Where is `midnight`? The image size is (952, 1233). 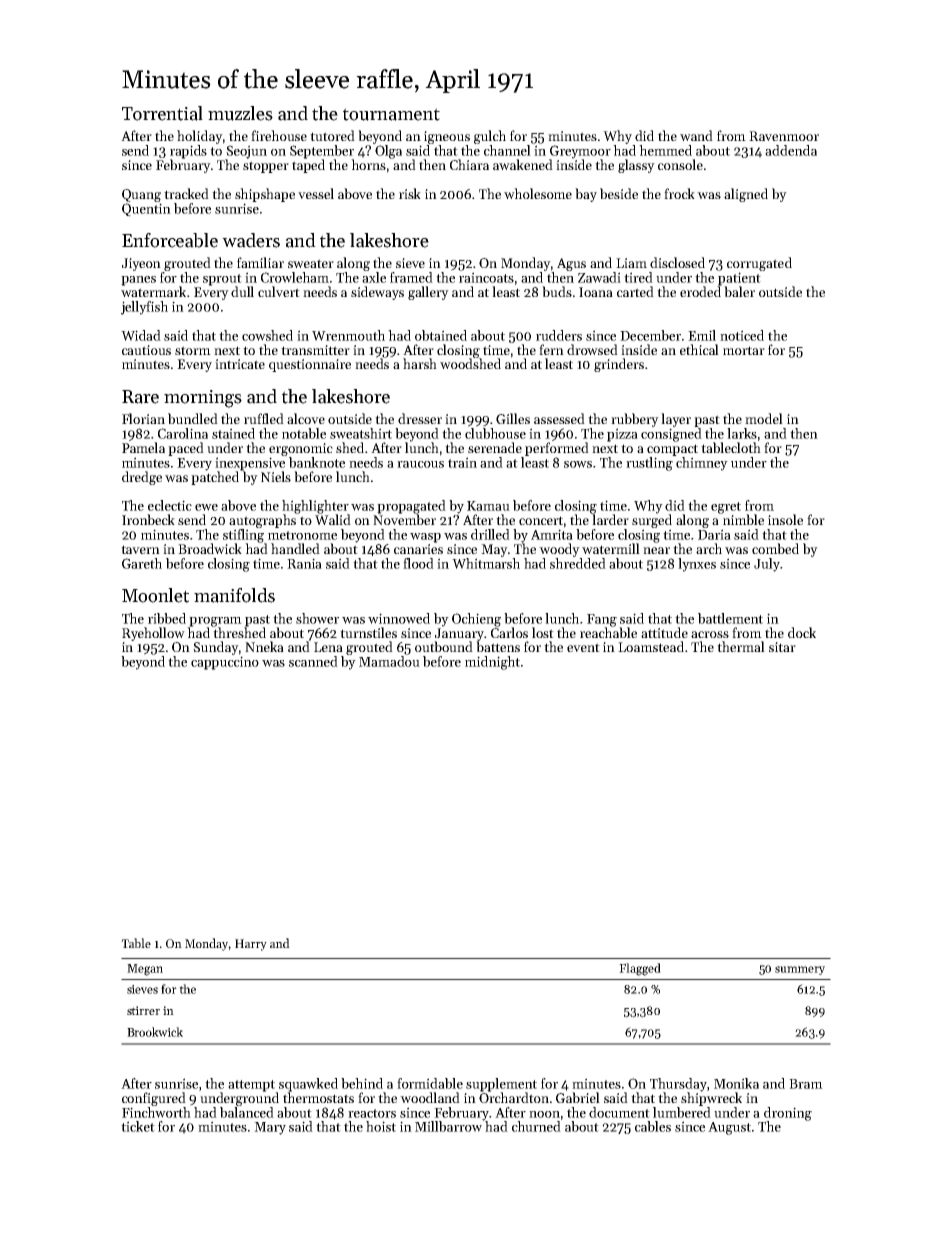
midnight is located at coordinates (492, 663).
